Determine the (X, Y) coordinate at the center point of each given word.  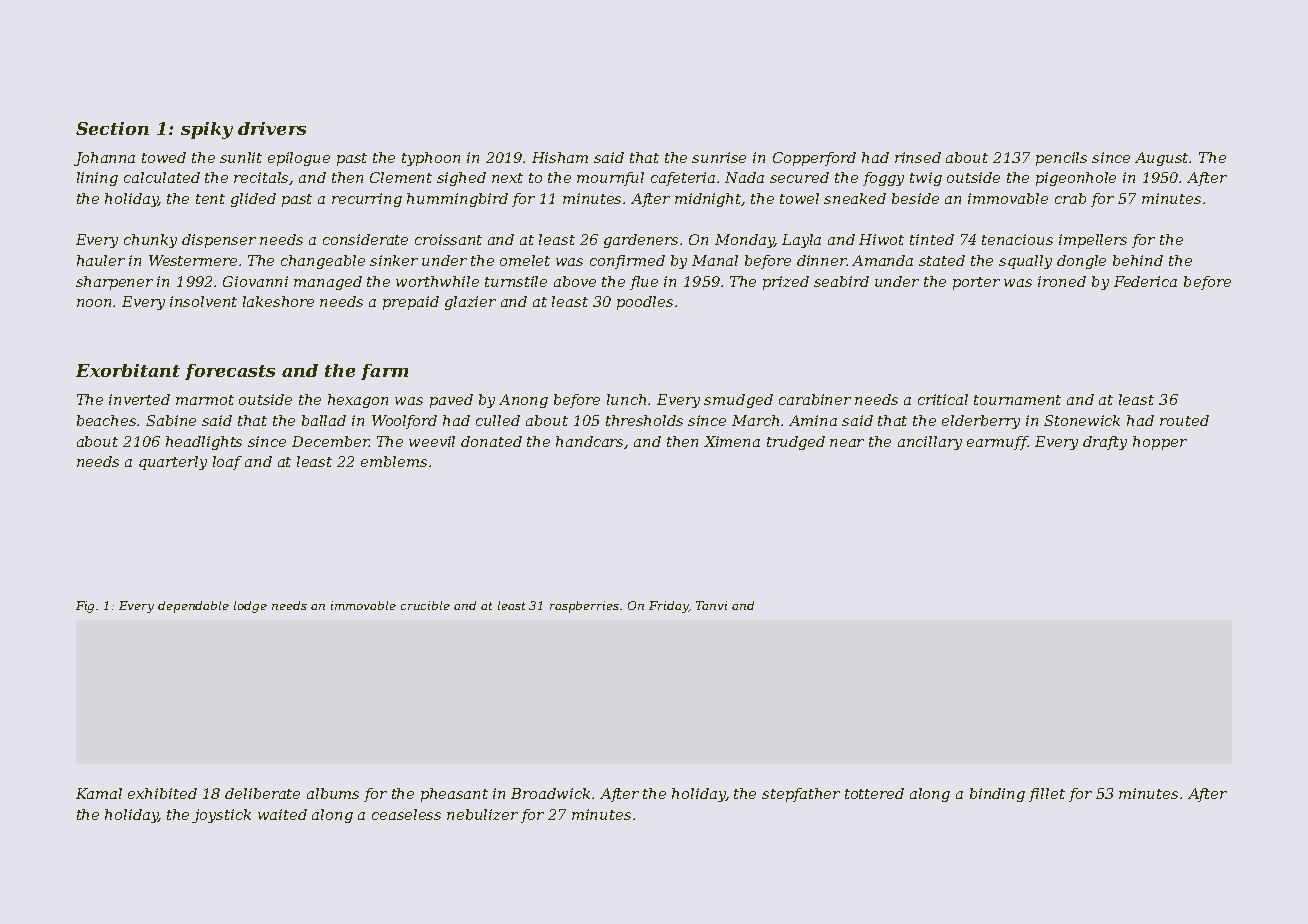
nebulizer (482, 814)
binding (997, 795)
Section (112, 128)
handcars (590, 442)
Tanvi (711, 605)
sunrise (719, 157)
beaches (107, 420)
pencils (1061, 159)
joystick (221, 816)
